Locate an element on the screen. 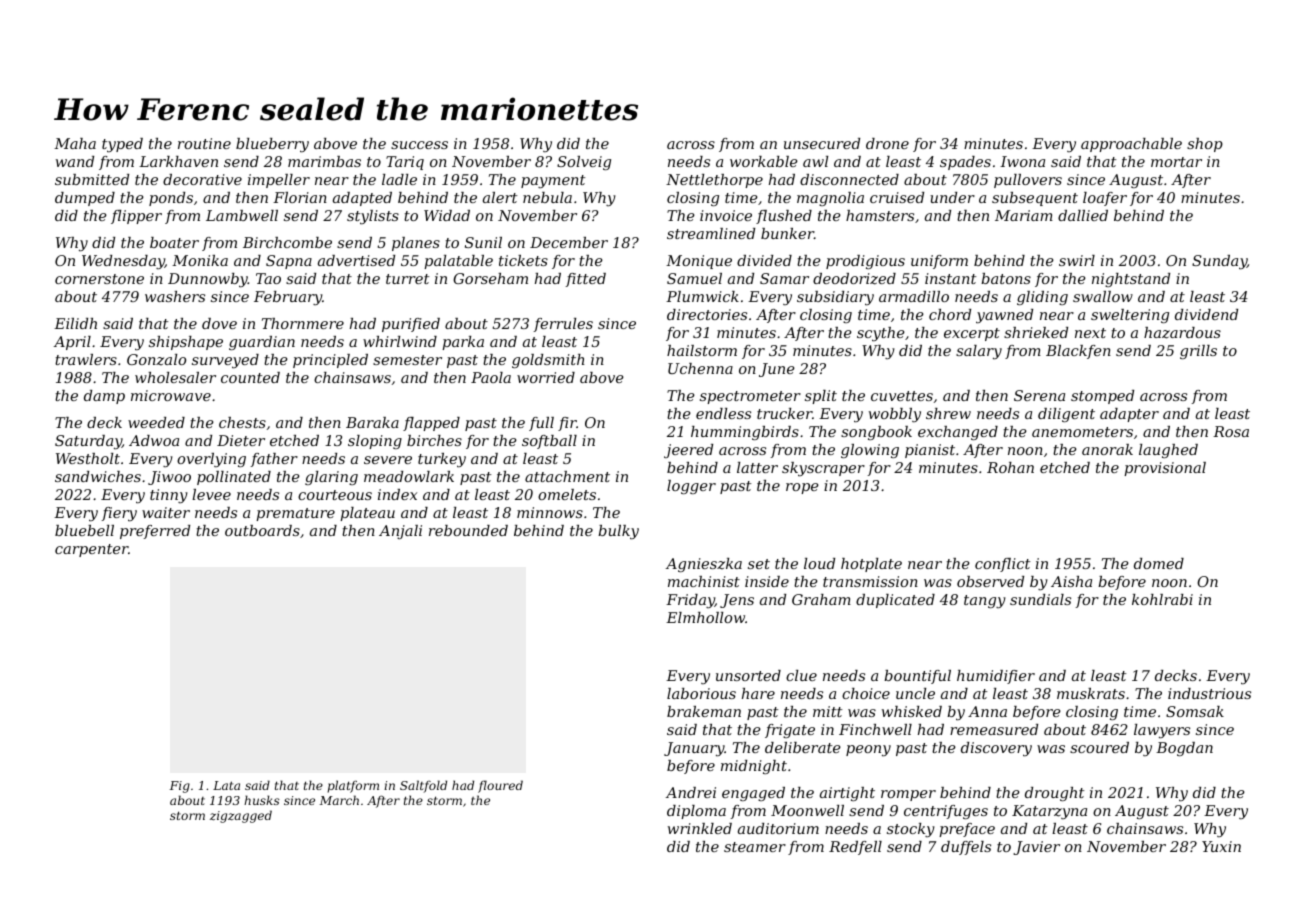  dividend is located at coordinates (1206, 314).
